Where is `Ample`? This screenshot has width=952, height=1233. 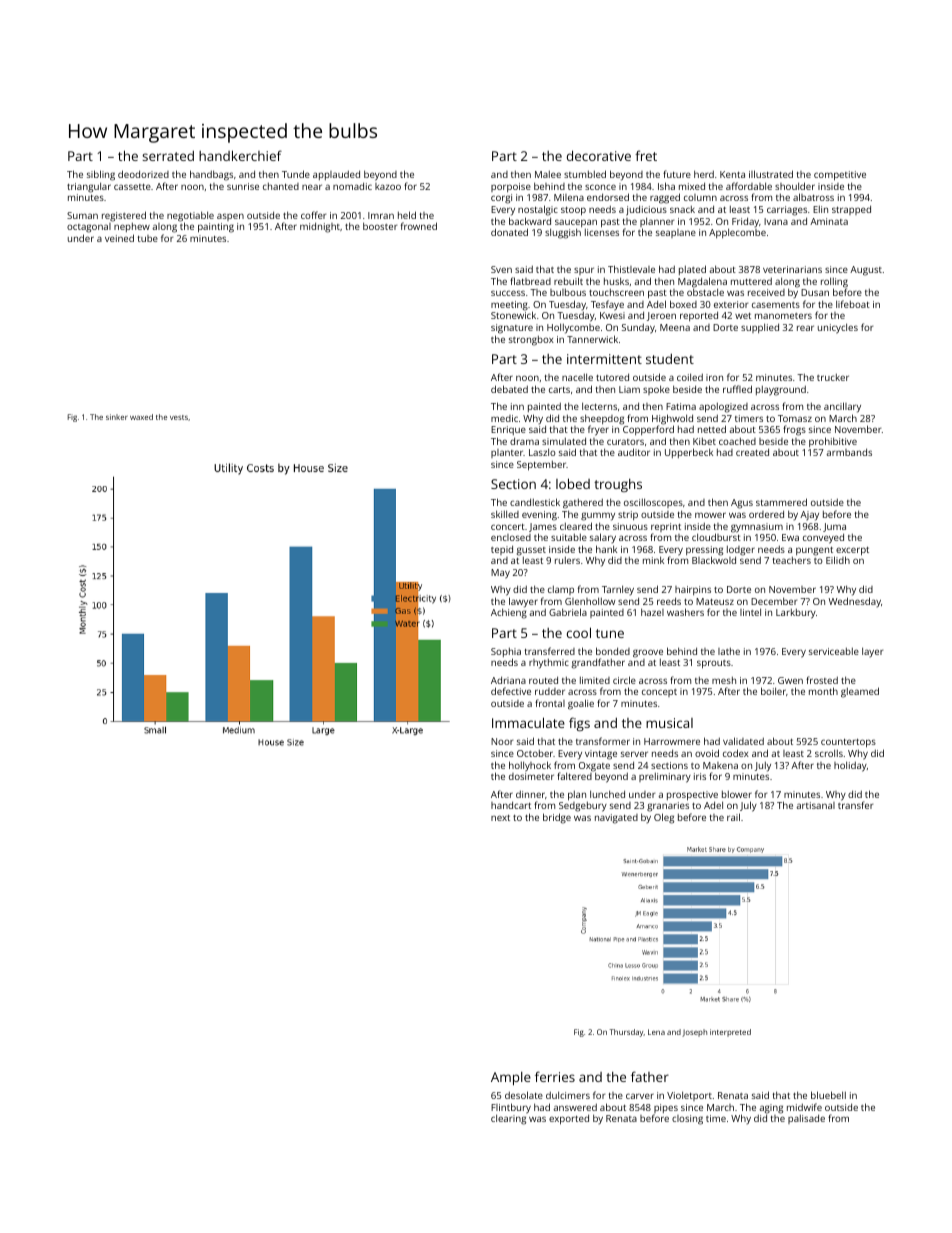 Ample is located at coordinates (511, 1078).
